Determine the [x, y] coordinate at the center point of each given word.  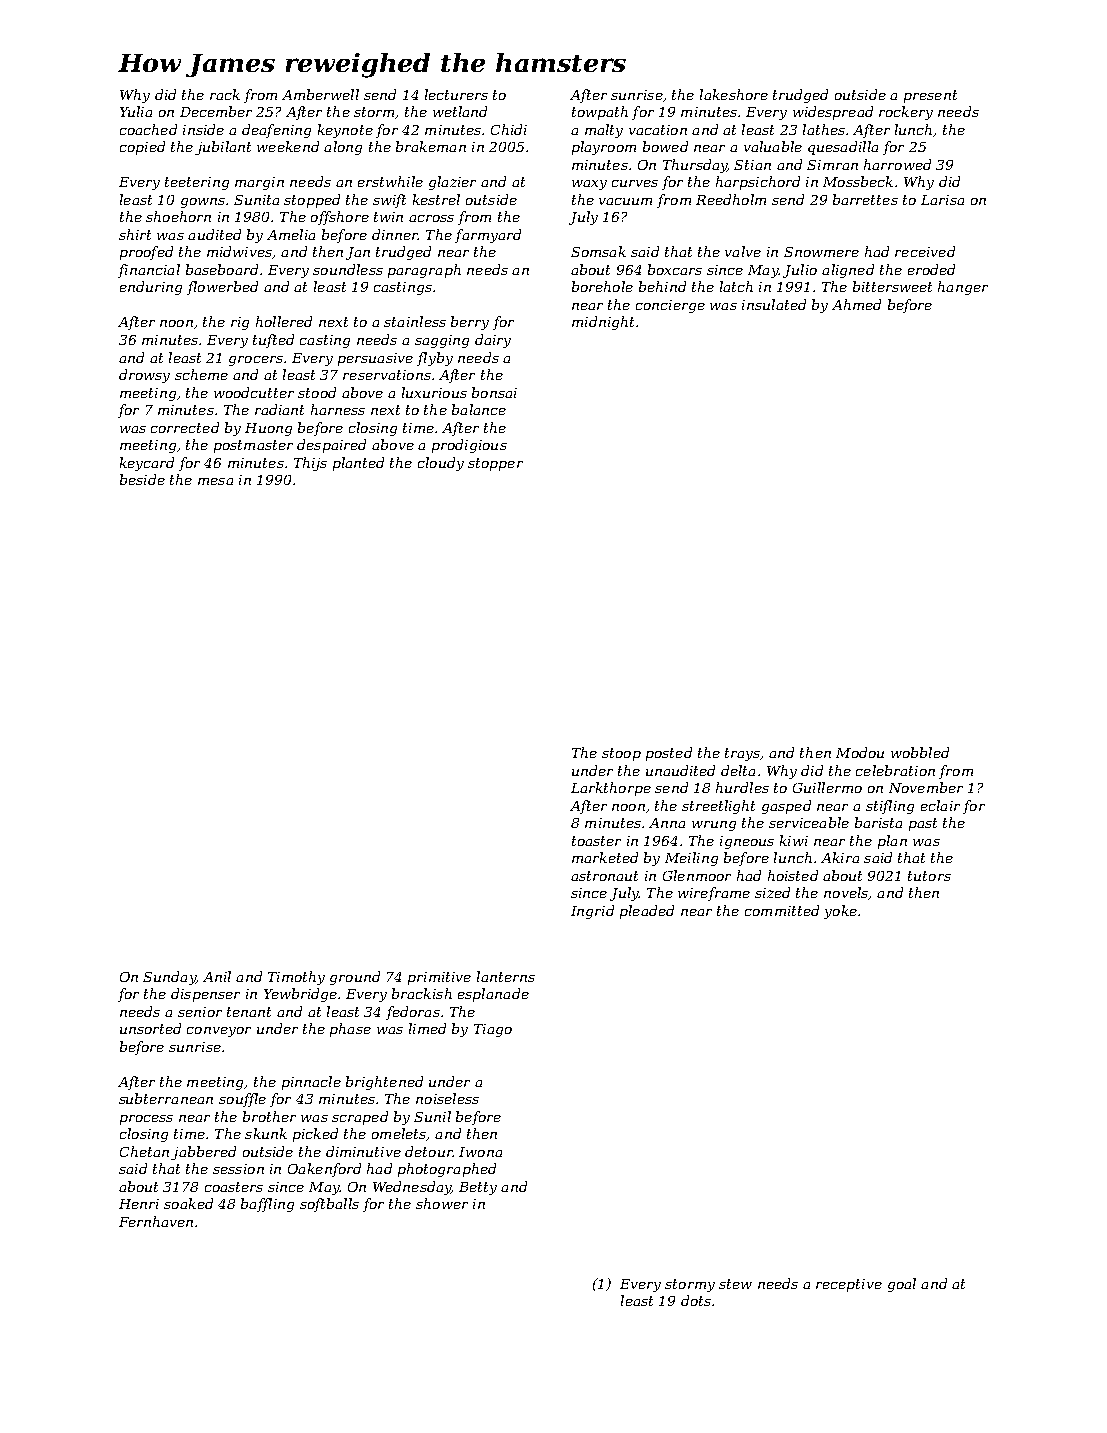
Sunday [169, 978]
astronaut [604, 876]
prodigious [469, 446]
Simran [832, 165]
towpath [600, 113]
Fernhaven [156, 1221]
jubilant [223, 148]
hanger [963, 288]
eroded [931, 269]
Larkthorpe [611, 789]
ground [355, 978]
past [923, 824]
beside [142, 479]
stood [317, 392]
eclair [940, 805]
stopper [495, 464]
